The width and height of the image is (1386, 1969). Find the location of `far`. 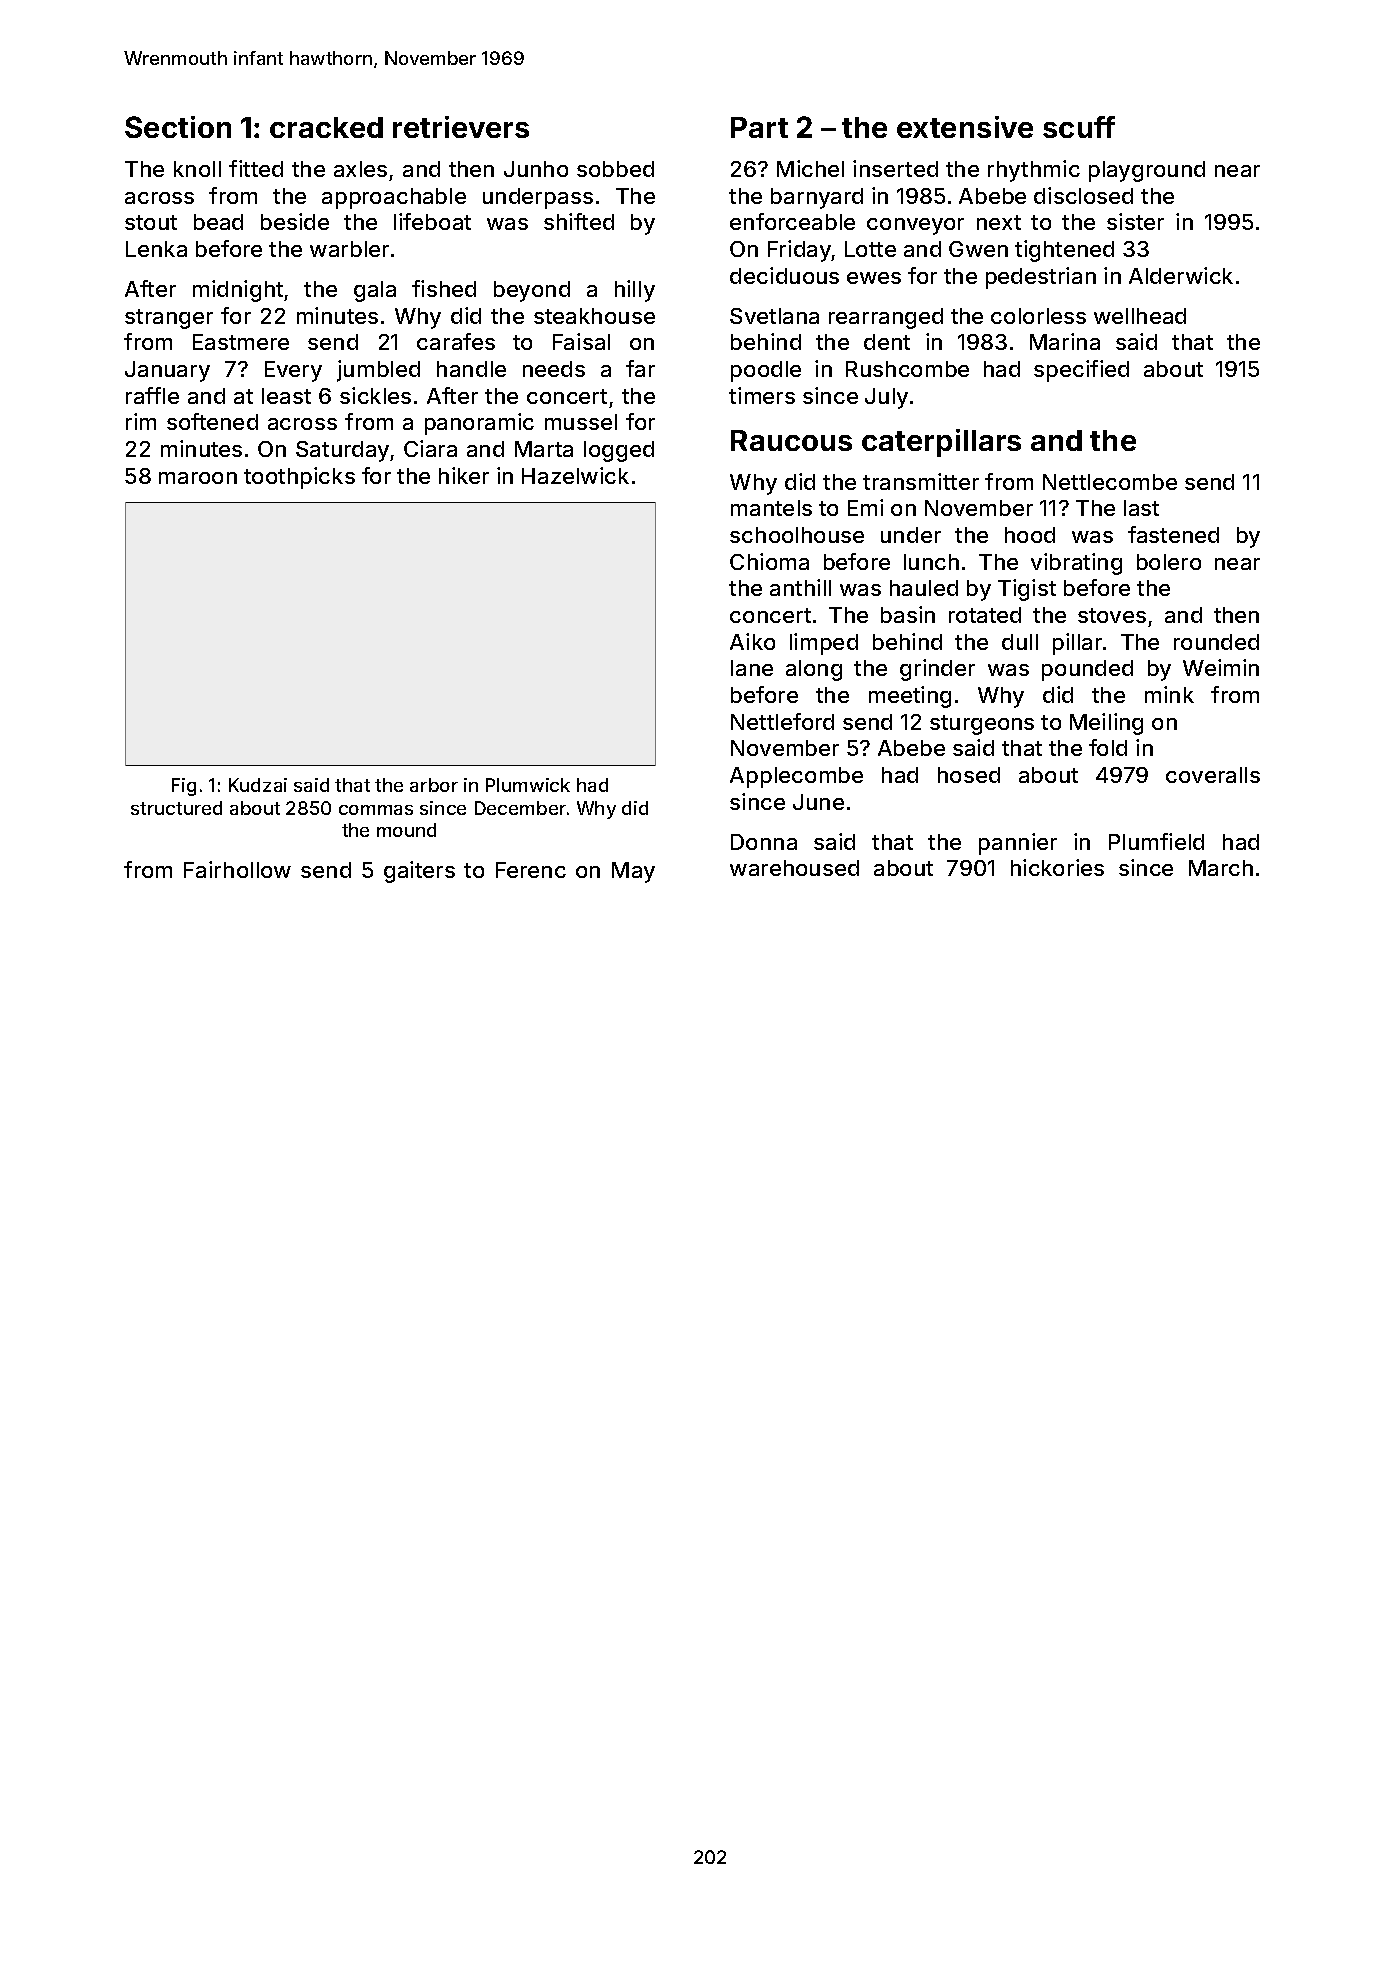

far is located at coordinates (640, 368).
